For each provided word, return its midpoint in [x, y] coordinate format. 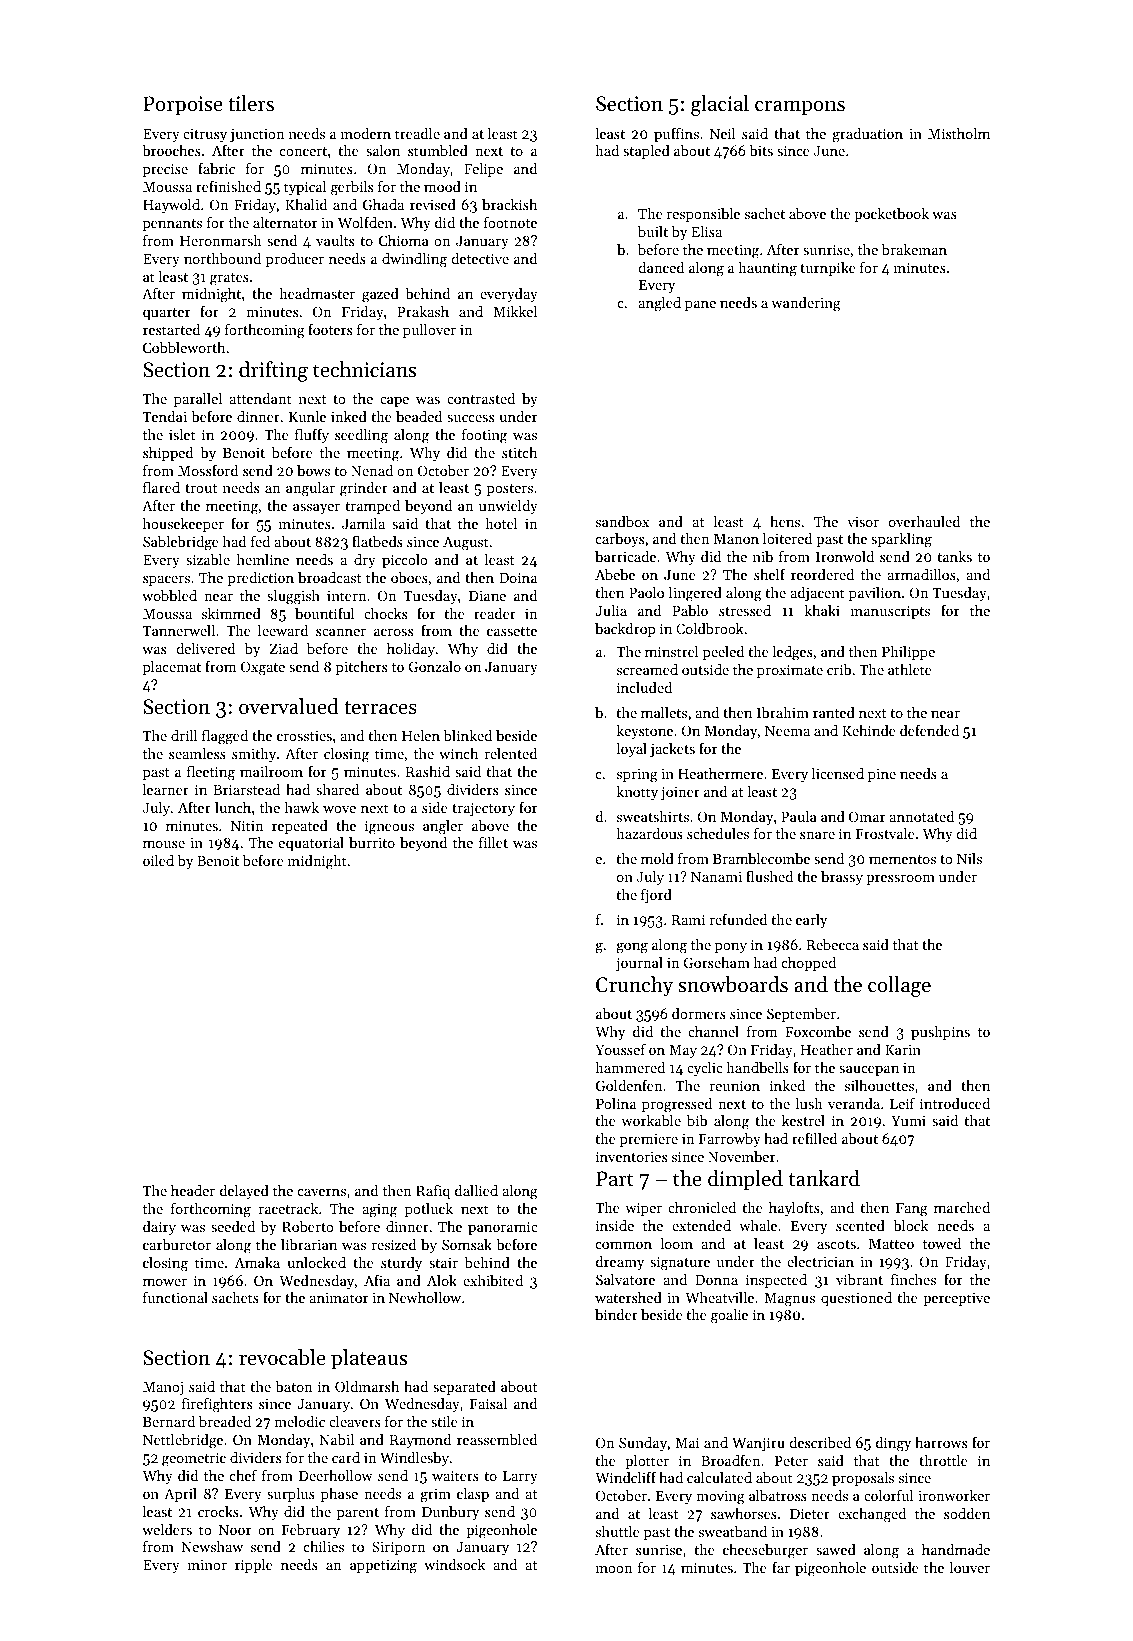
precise [165, 170]
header [193, 1190]
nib [763, 556]
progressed [677, 1105]
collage [899, 986]
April [180, 1495]
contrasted [481, 398]
